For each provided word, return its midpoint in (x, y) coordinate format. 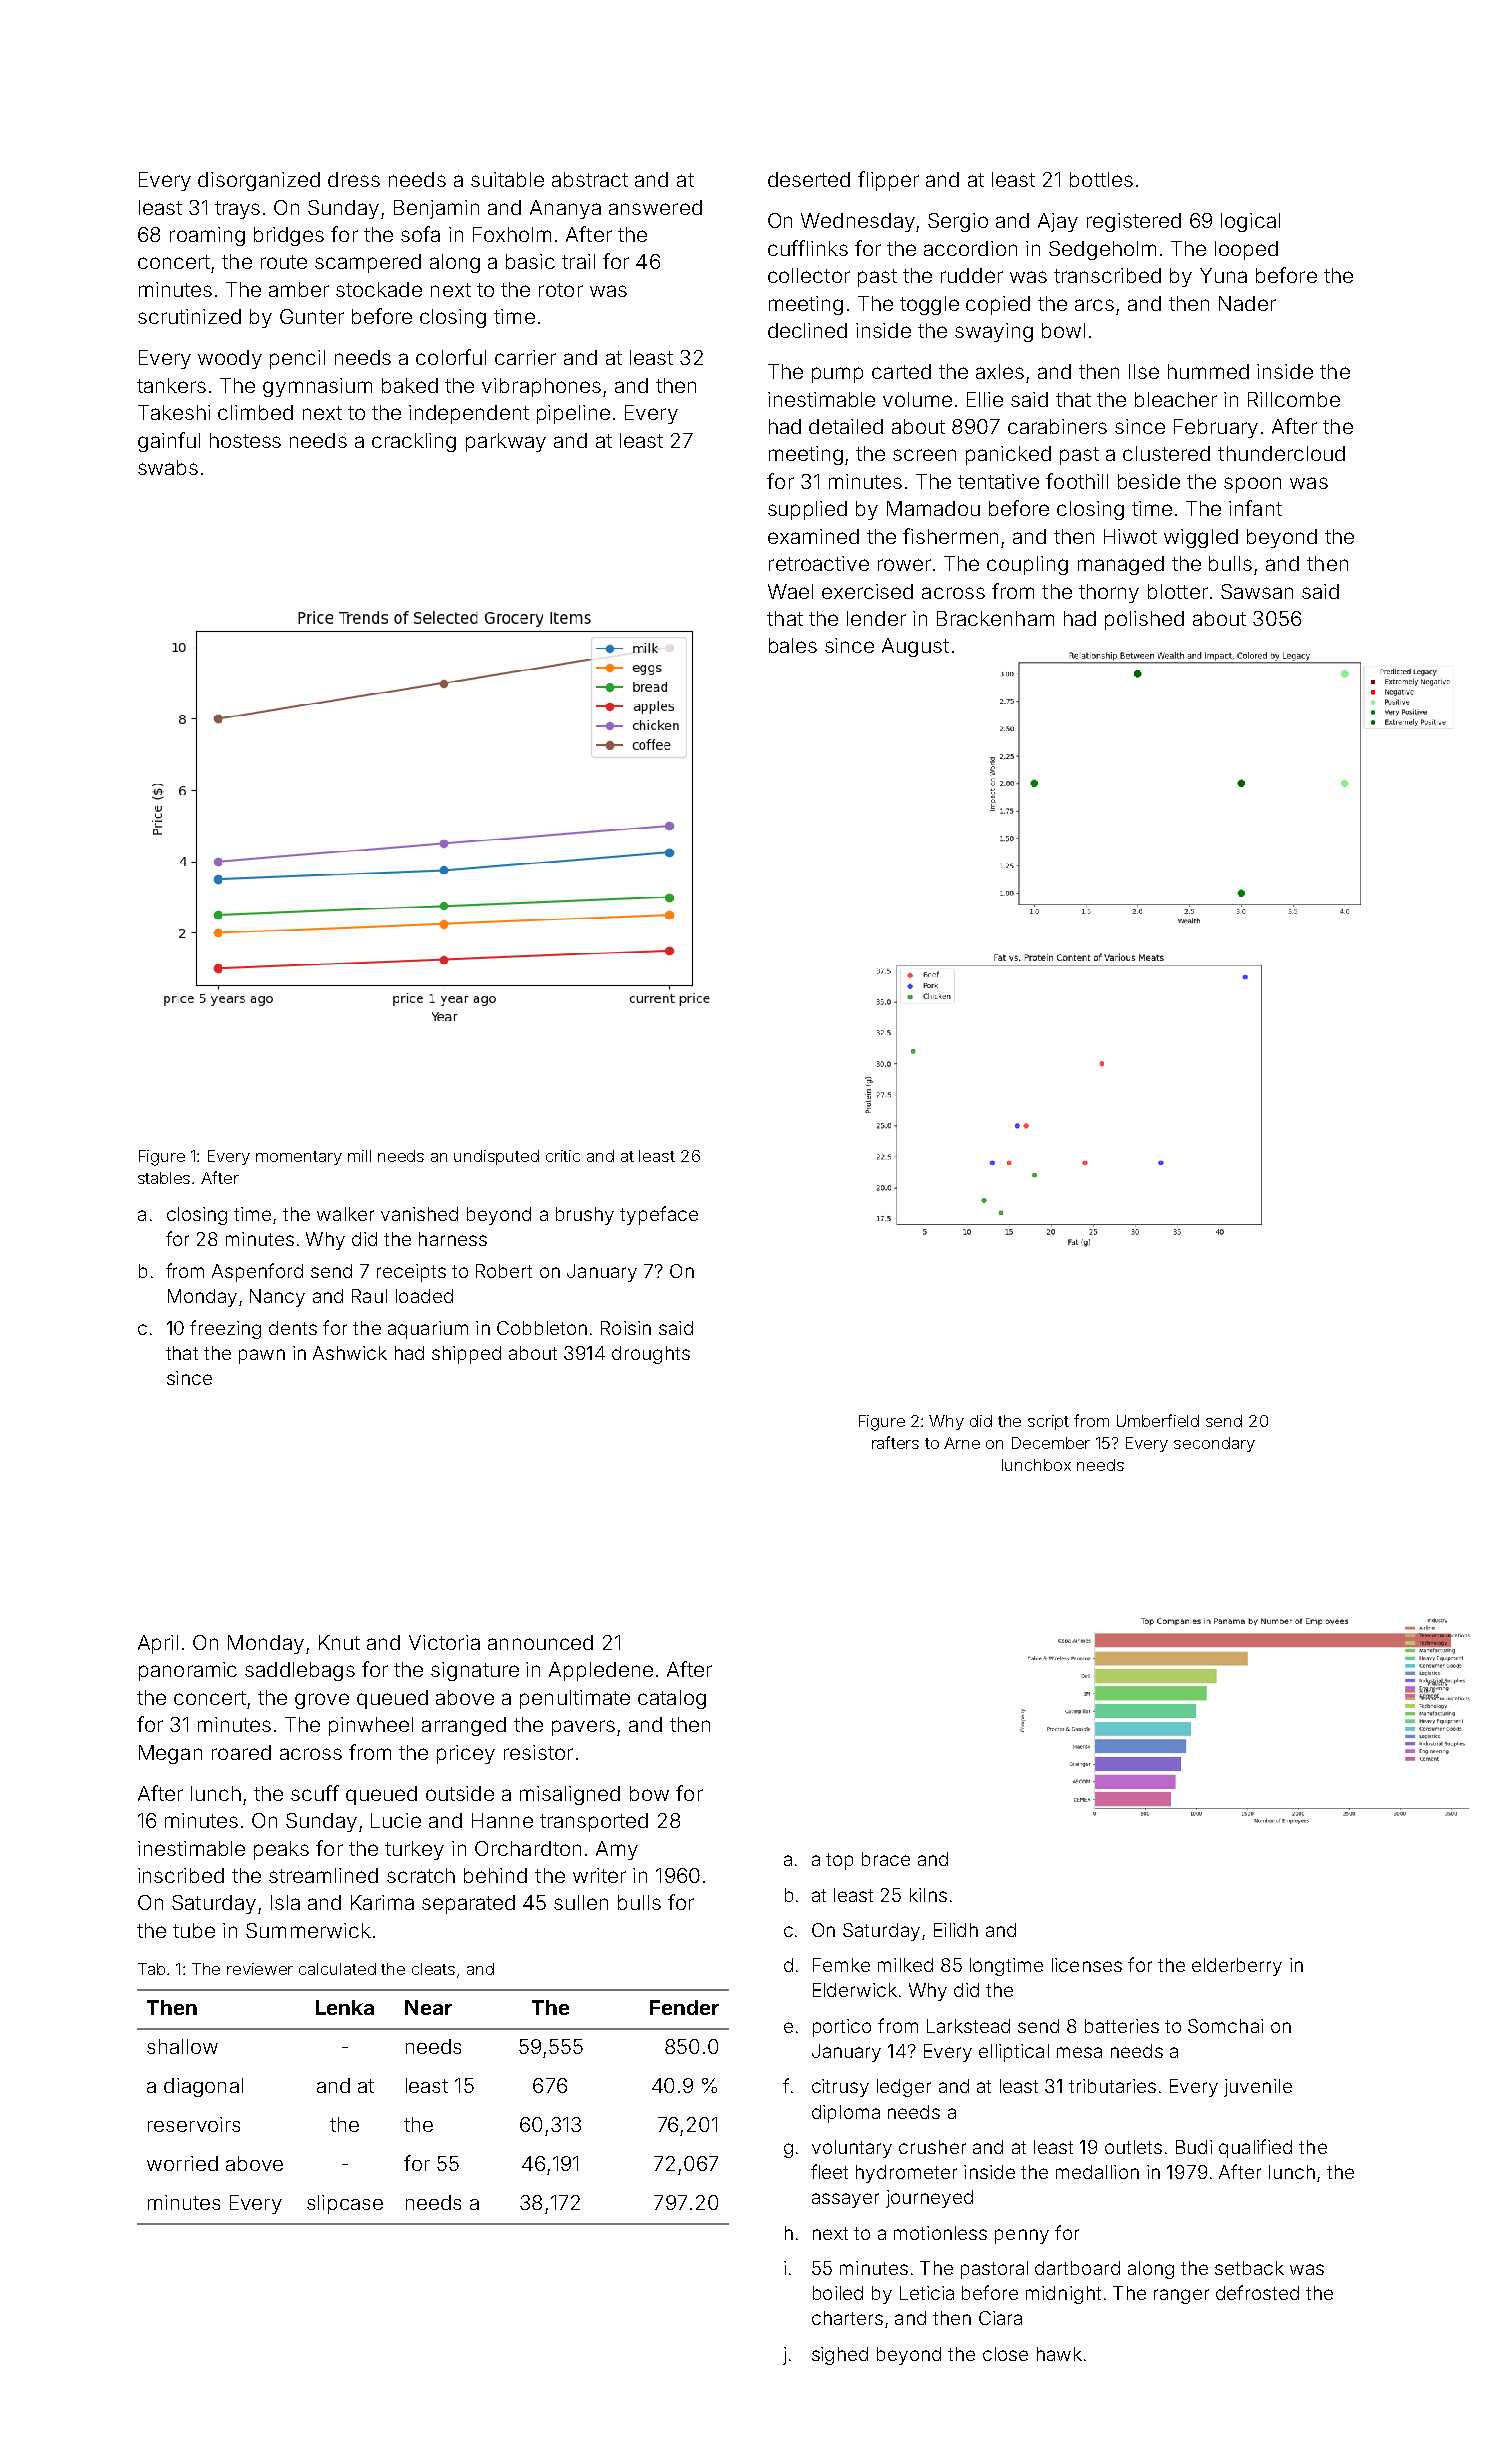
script (1048, 1422)
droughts (651, 1355)
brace (886, 1859)
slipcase (345, 2204)
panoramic (188, 1671)
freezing (225, 1329)
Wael (790, 591)
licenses (1087, 1965)
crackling (414, 442)
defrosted (1257, 2292)
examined (813, 536)
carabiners (1057, 426)
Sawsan (1257, 591)
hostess (245, 440)
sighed (840, 2356)
